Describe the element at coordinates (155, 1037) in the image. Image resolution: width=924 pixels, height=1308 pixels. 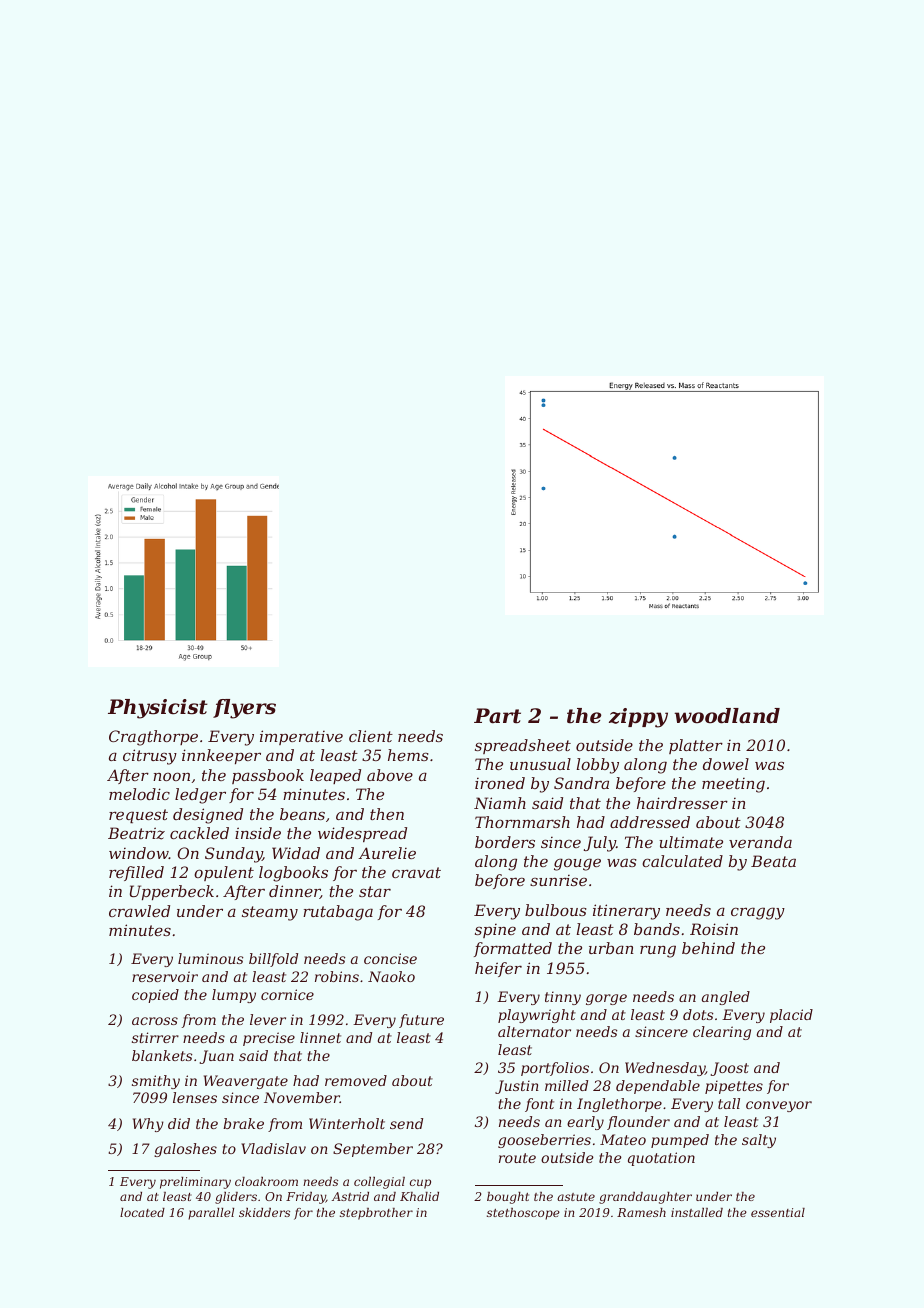
I see `stirrer` at that location.
